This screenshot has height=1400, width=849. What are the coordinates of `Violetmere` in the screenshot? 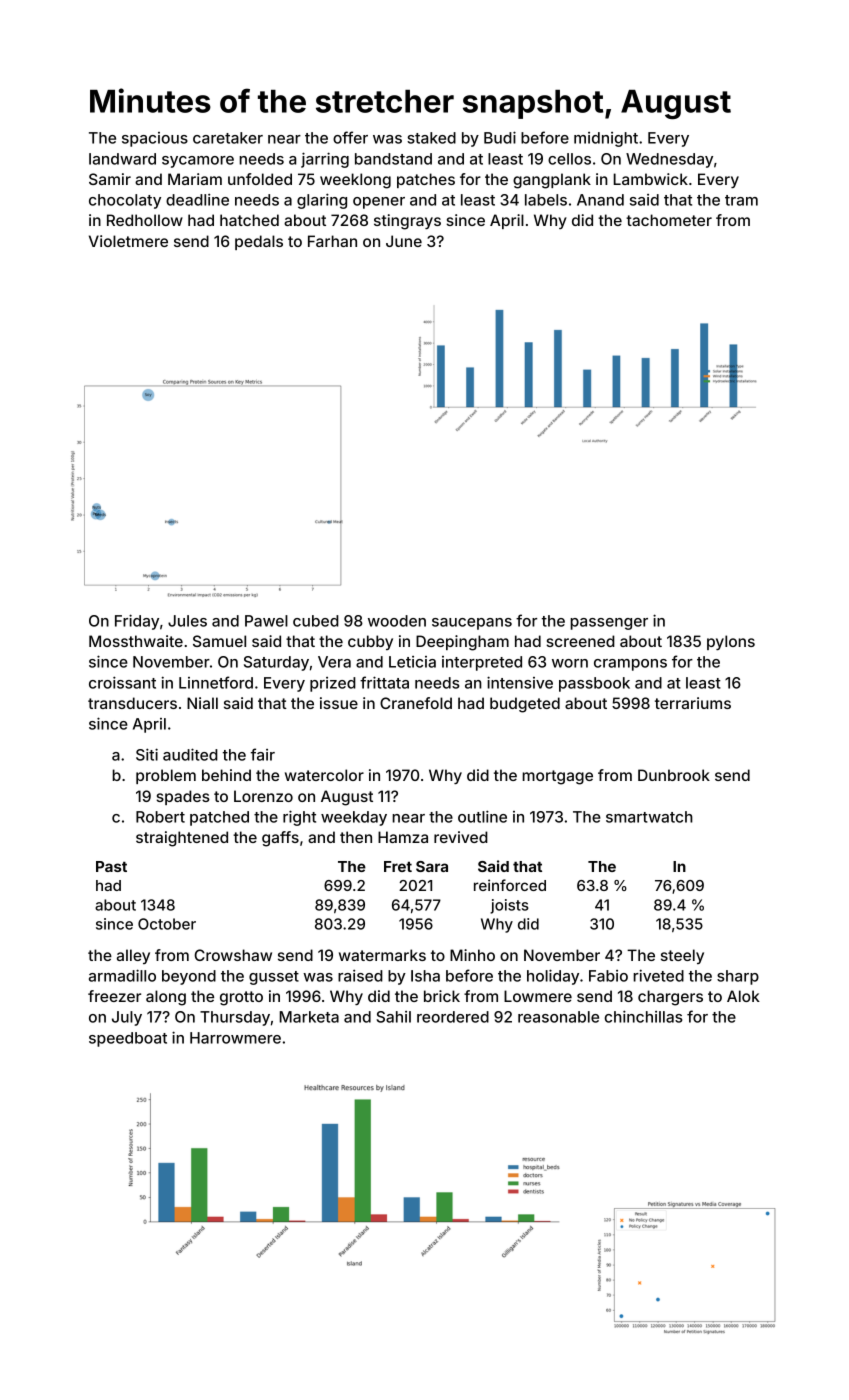 It's located at (128, 241).
